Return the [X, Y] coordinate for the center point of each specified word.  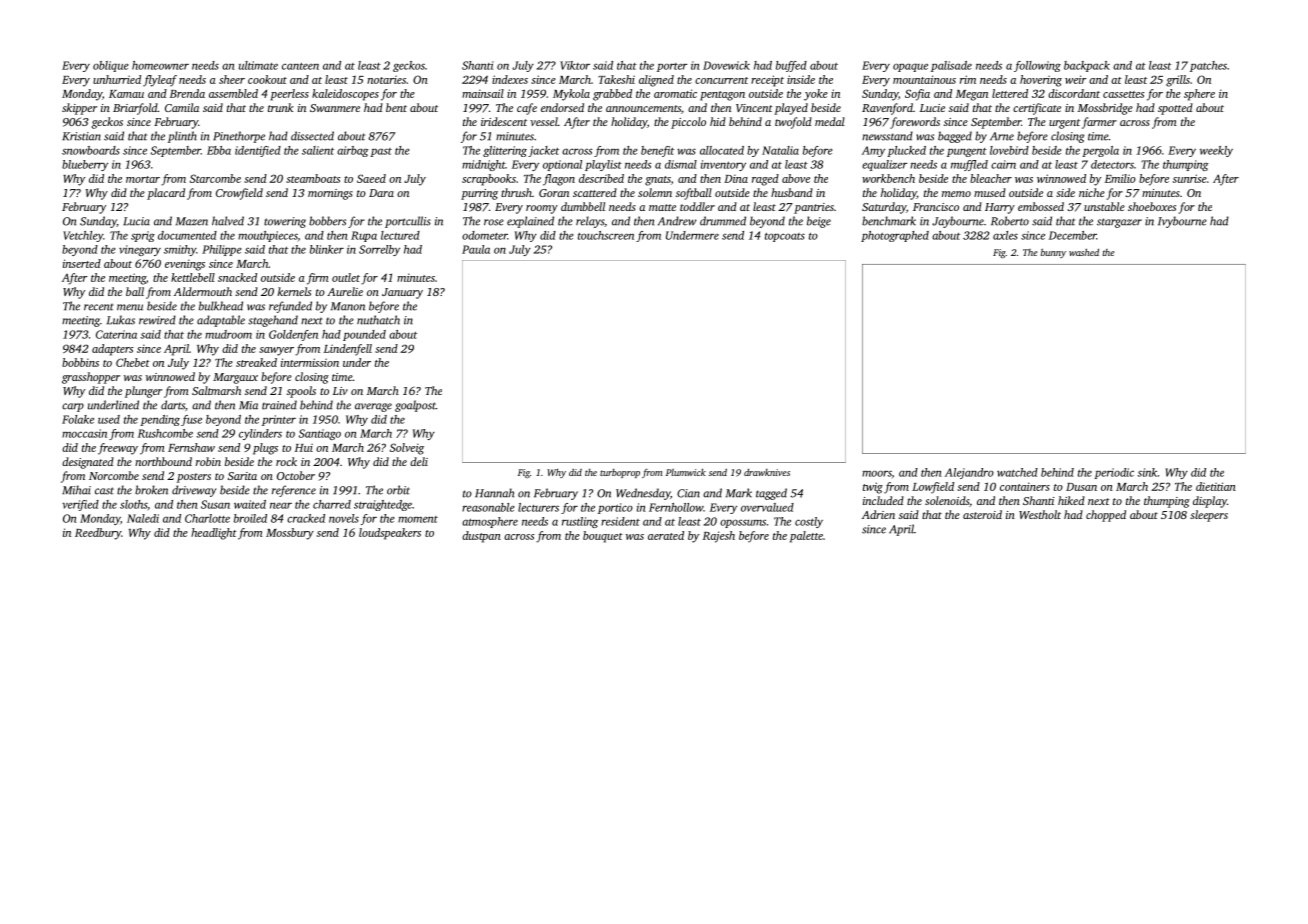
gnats [658, 181]
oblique [111, 66]
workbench [888, 178]
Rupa [364, 236]
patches [1208, 66]
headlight [214, 534]
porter [672, 67]
